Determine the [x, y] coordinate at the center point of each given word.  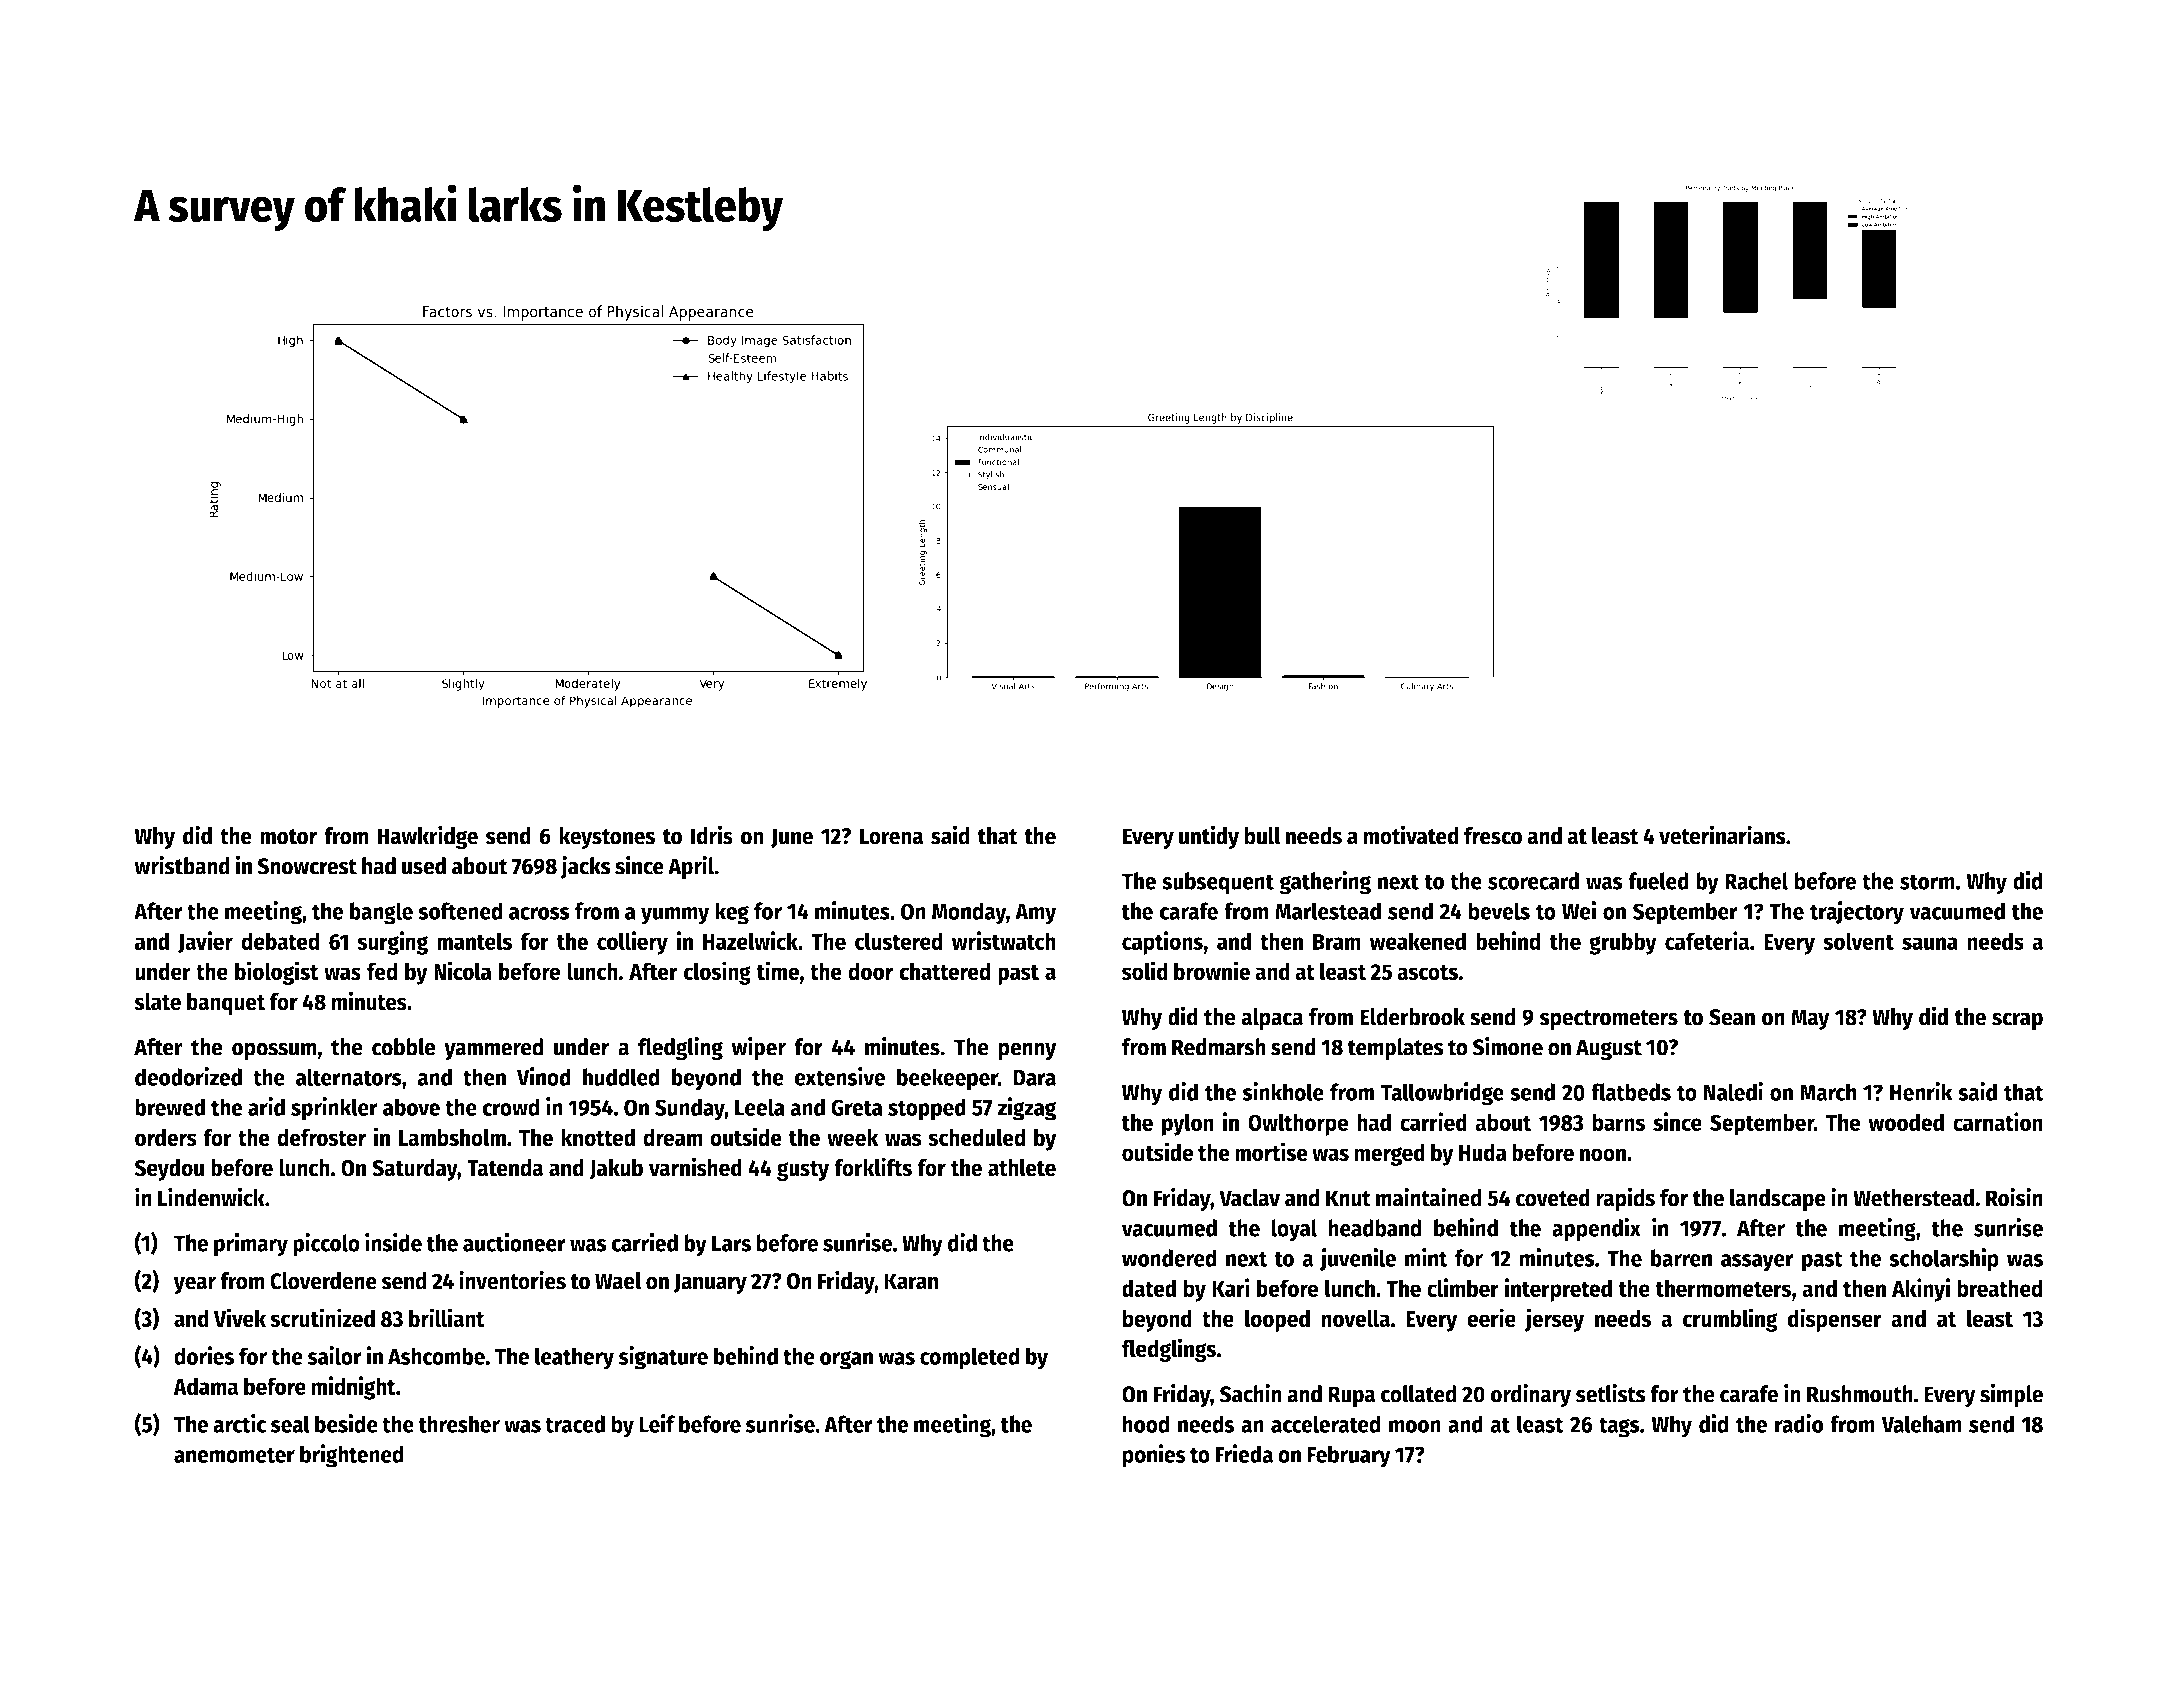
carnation [1998, 1121]
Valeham [1921, 1424]
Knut [1348, 1198]
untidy [1209, 837]
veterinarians [1722, 835]
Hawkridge [427, 837]
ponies [1154, 1456]
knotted [598, 1137]
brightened [352, 1456]
